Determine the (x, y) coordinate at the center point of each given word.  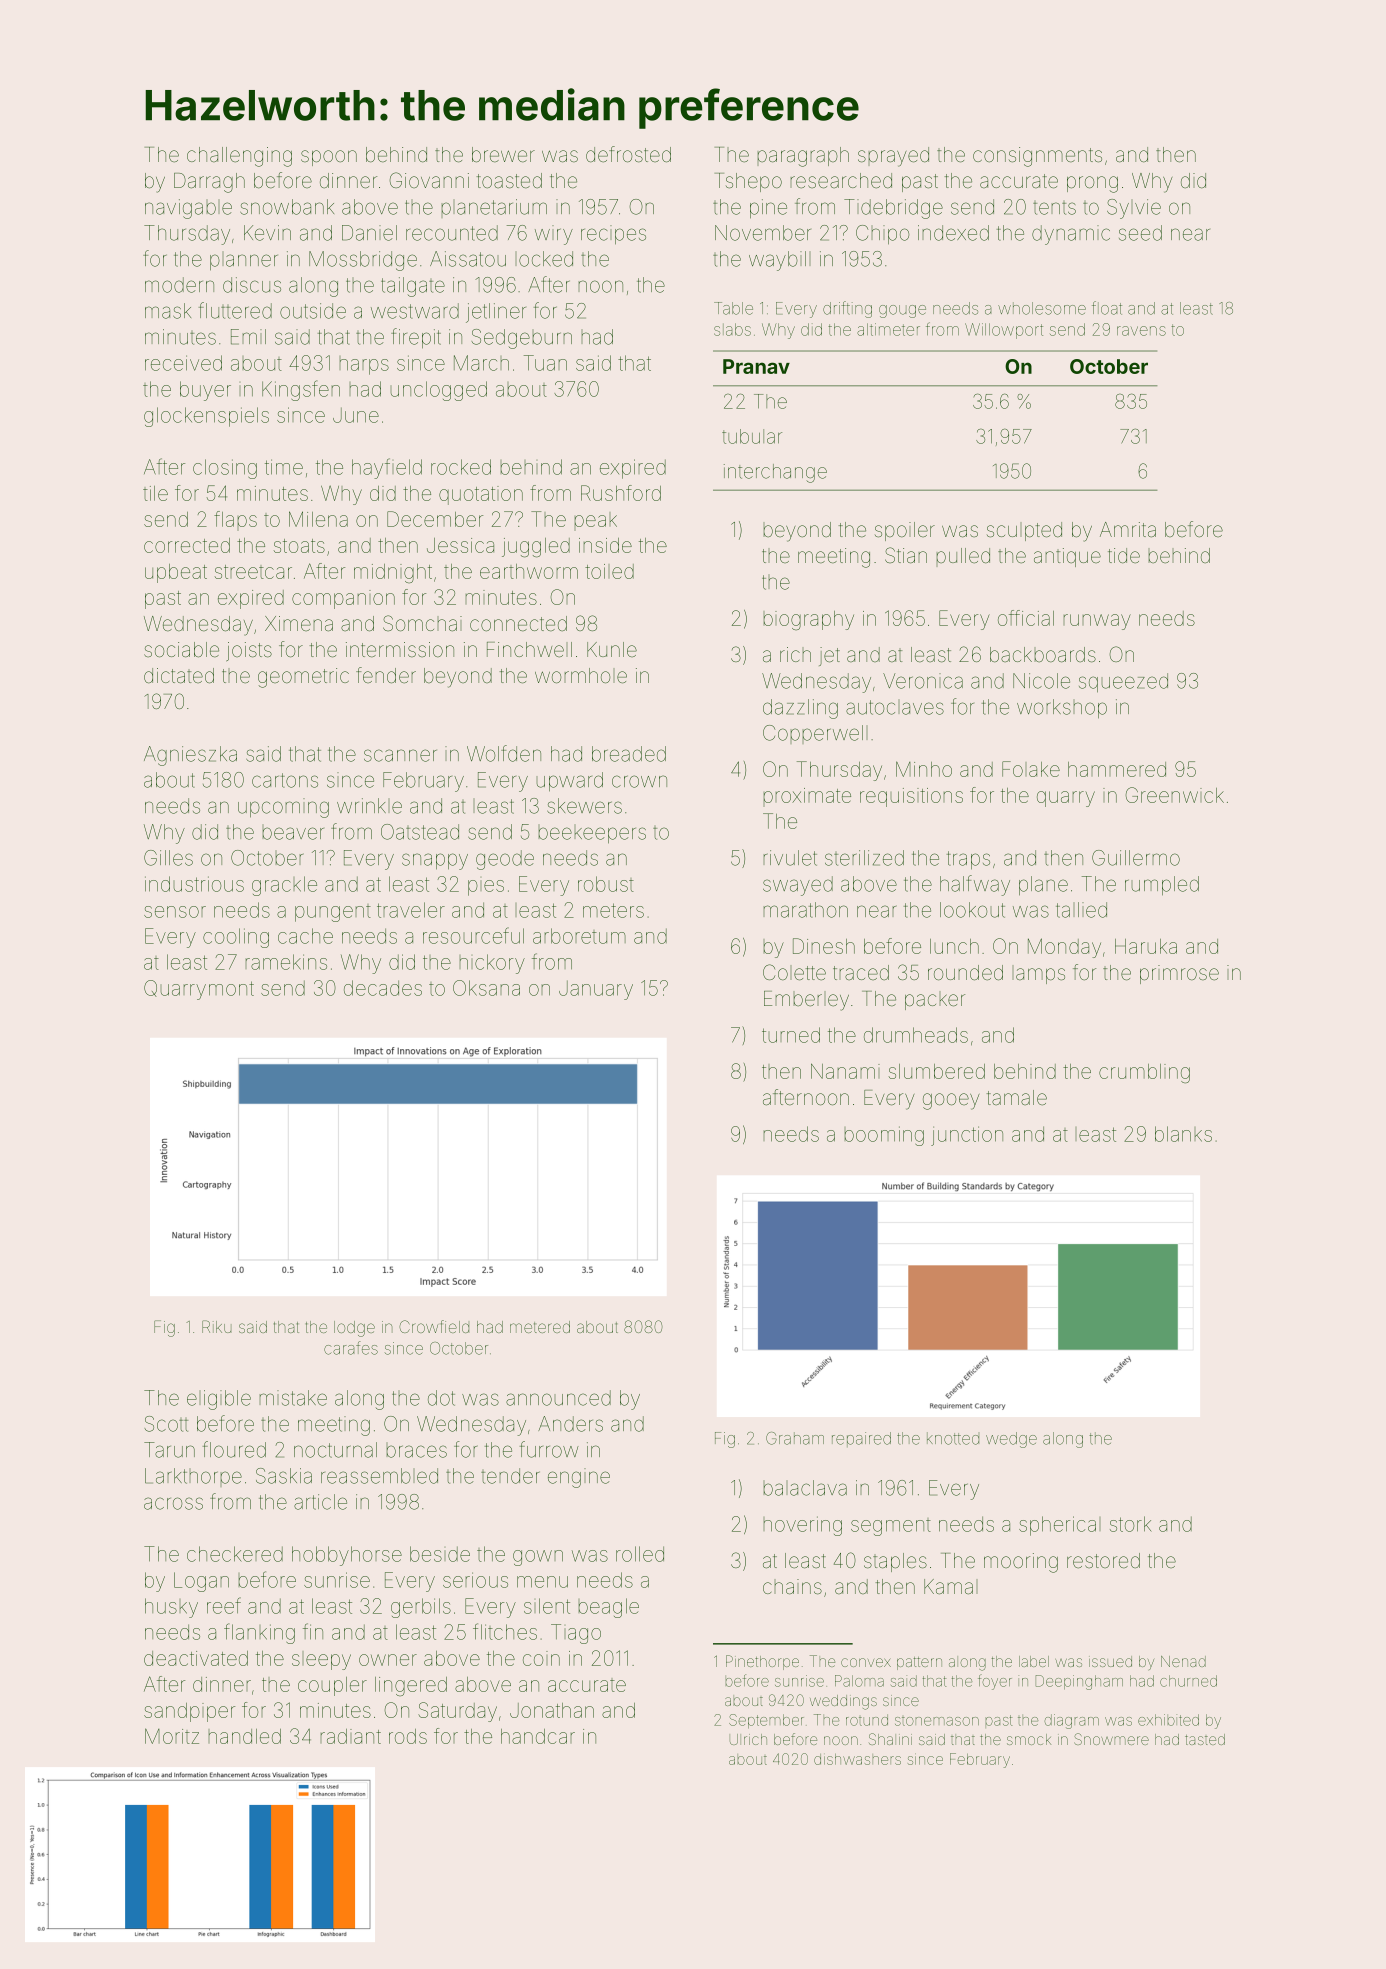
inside (605, 545)
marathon (806, 910)
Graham (795, 1438)
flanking (259, 1633)
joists (249, 651)
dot (441, 1398)
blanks (1183, 1134)
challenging (239, 157)
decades (383, 988)
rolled (640, 1554)
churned (1188, 1681)
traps (968, 860)
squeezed (1123, 682)
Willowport (1004, 331)
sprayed (893, 157)
